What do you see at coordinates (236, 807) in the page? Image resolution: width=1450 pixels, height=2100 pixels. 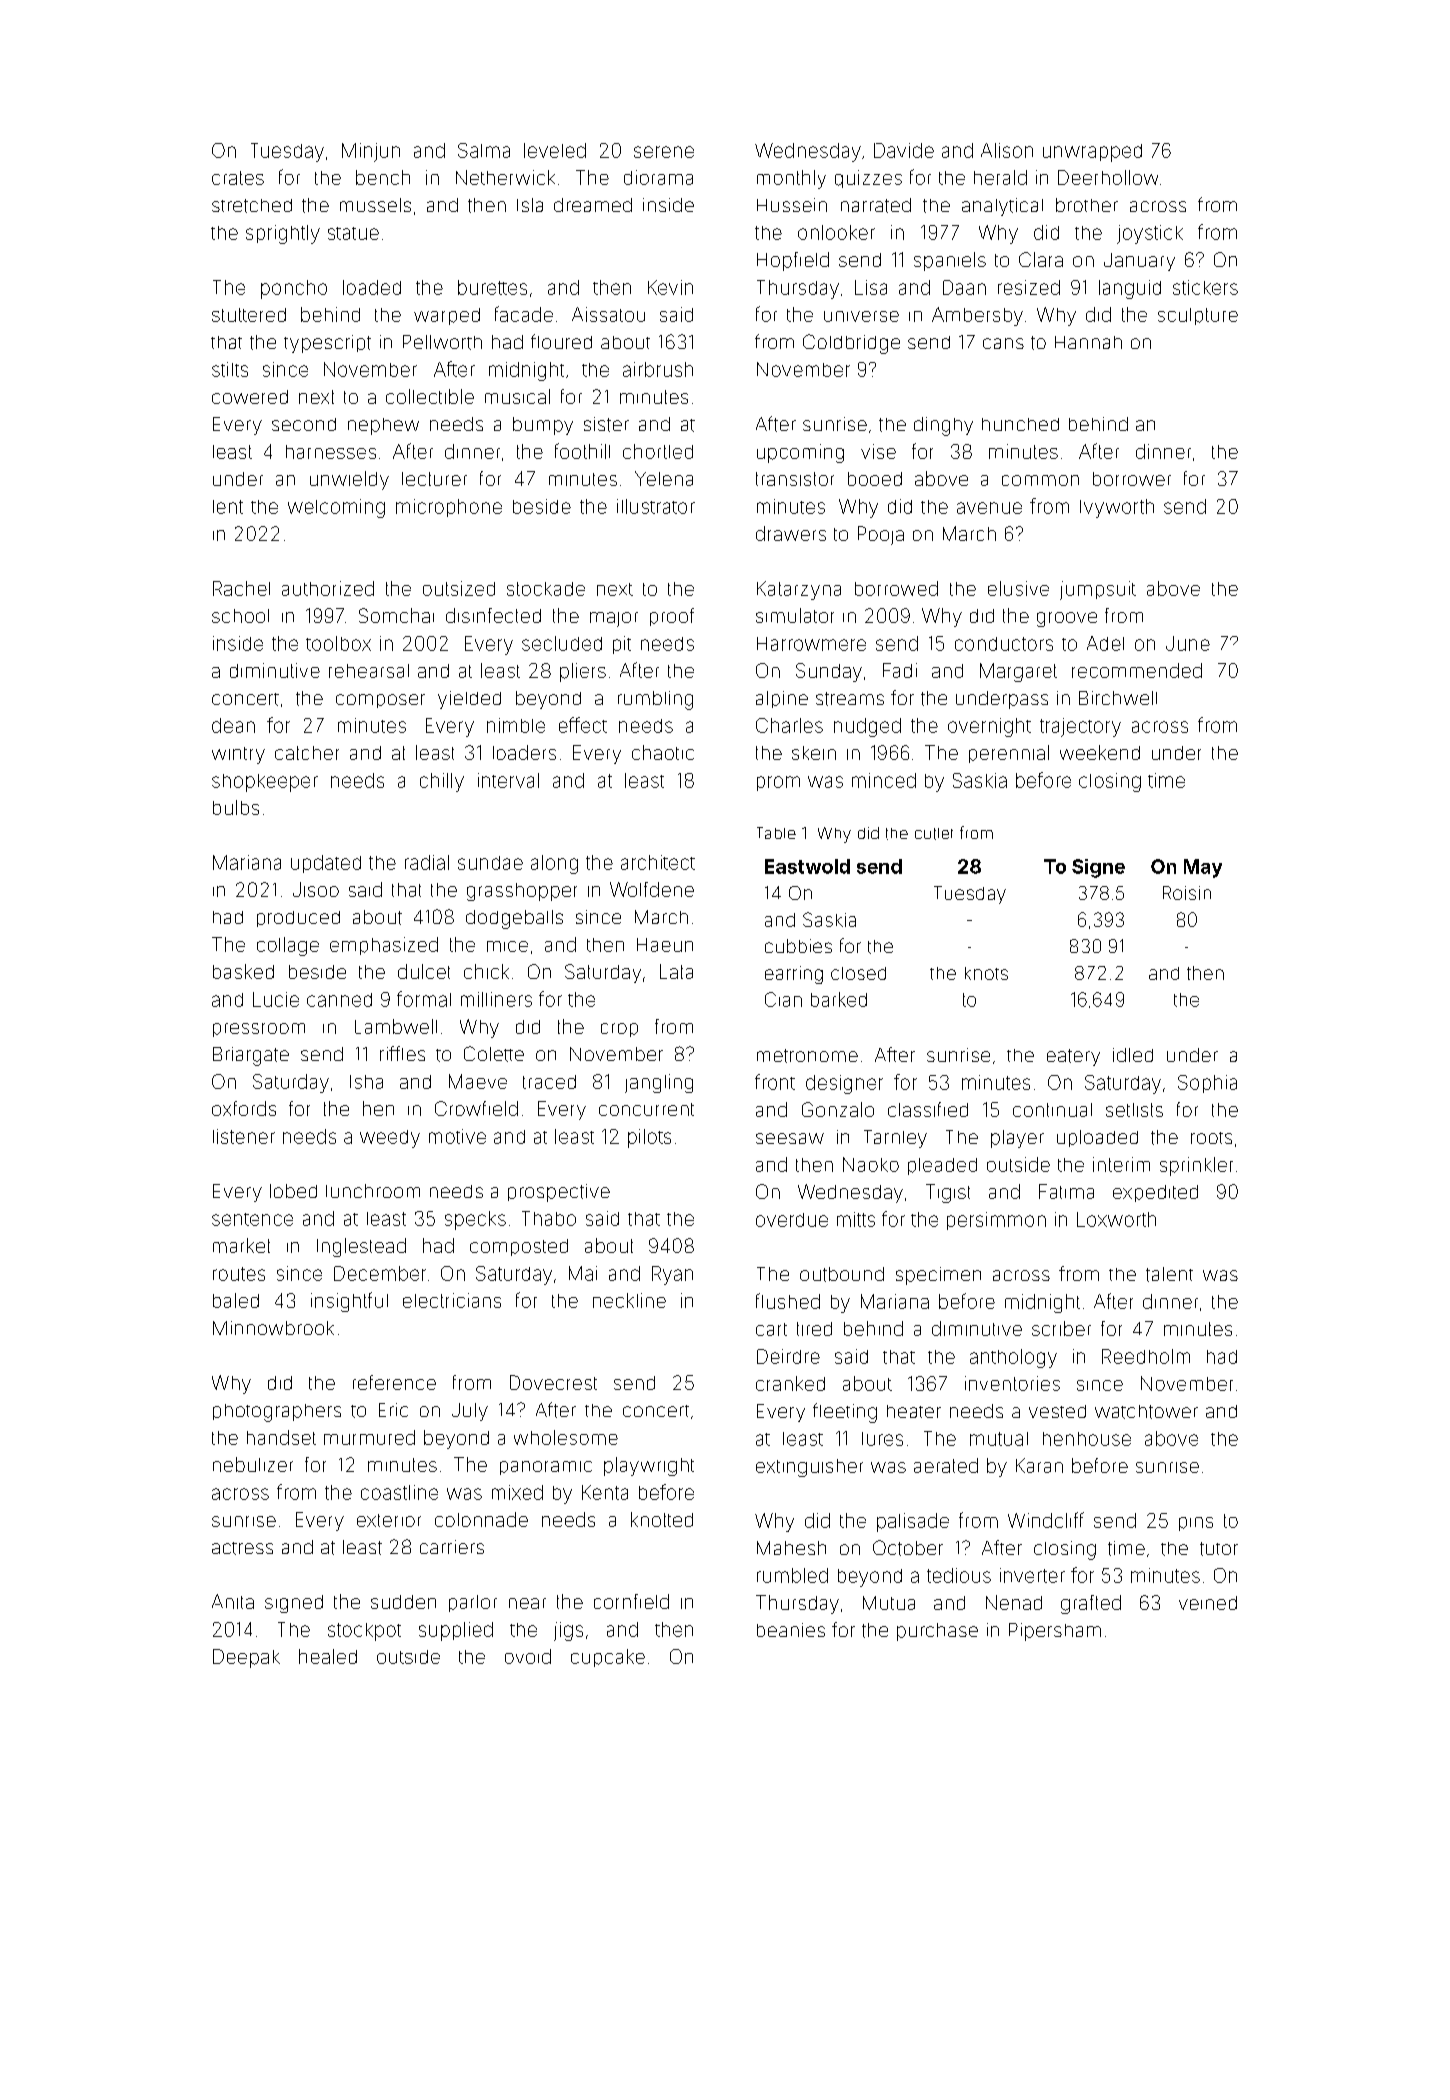 I see `bulbs` at bounding box center [236, 807].
